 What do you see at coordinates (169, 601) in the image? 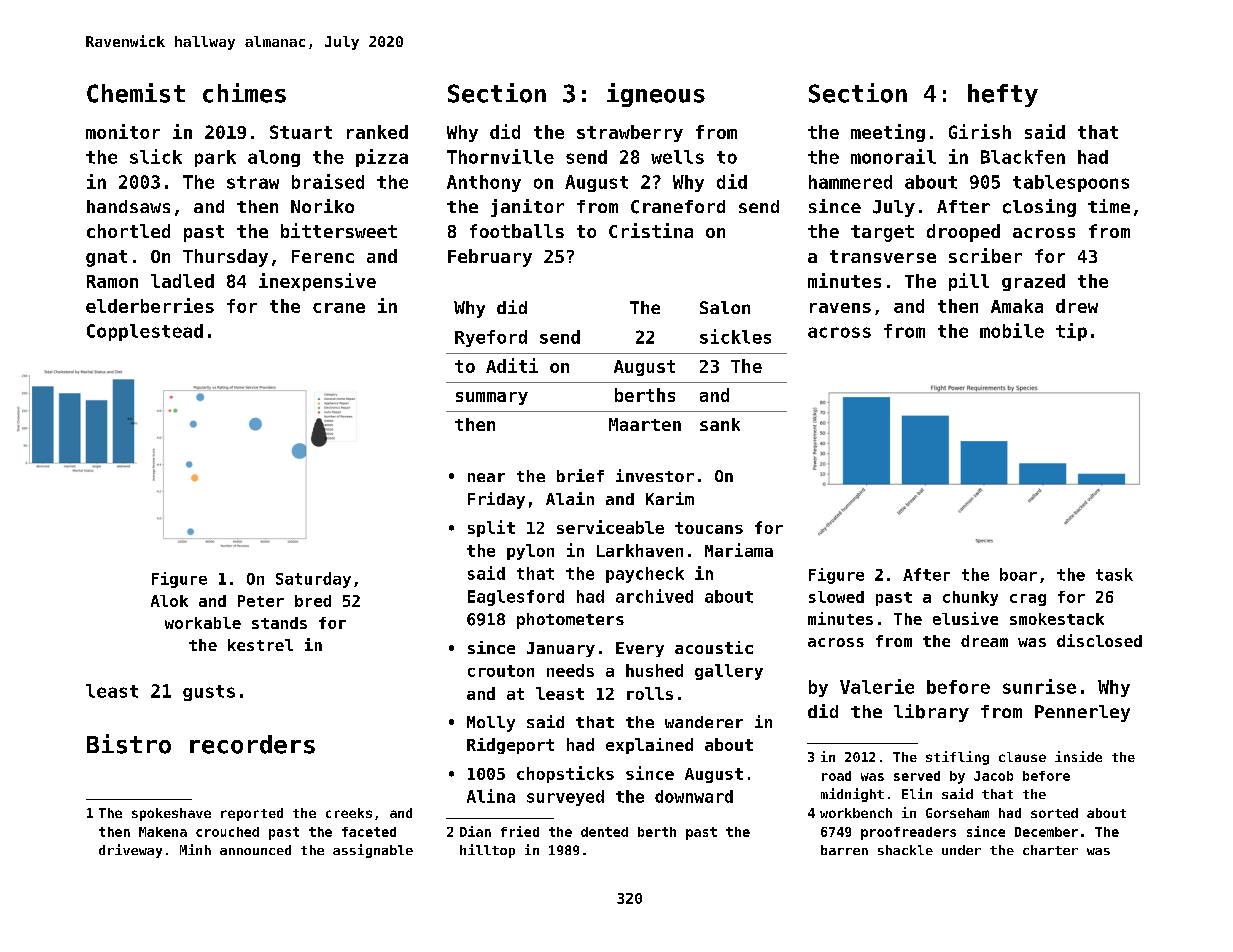
I see `Alok` at bounding box center [169, 601].
